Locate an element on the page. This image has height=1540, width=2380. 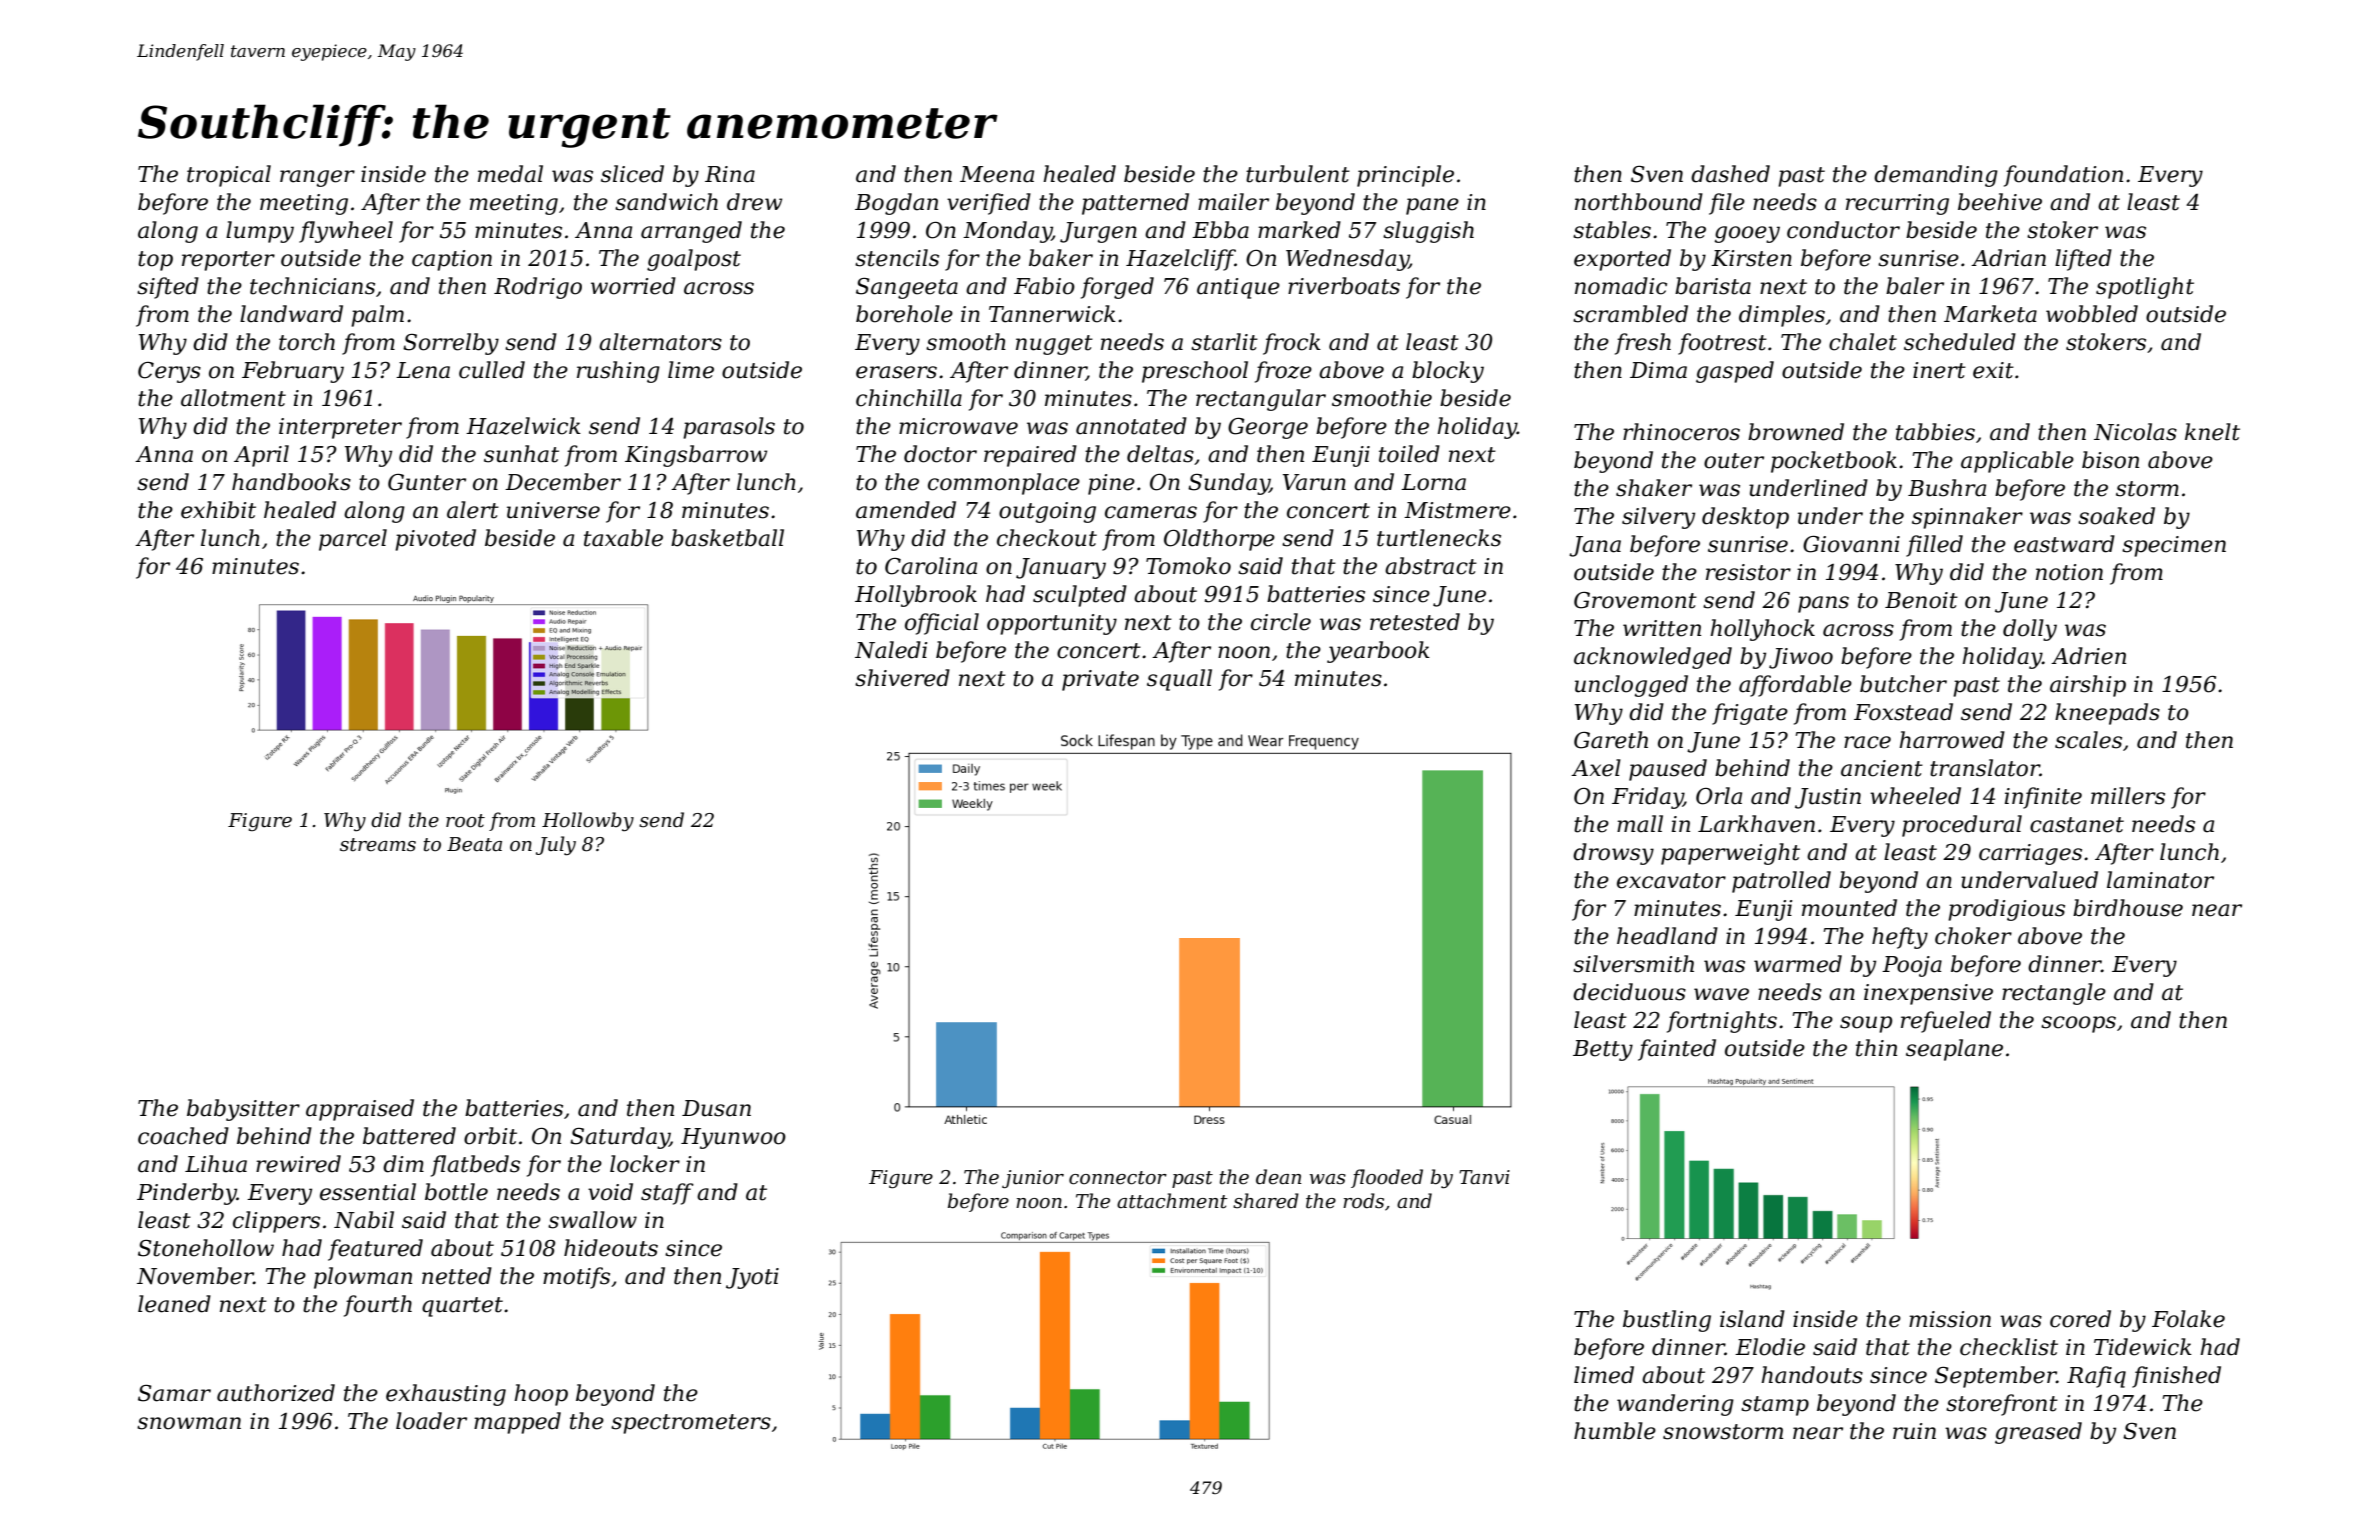
barista is located at coordinates (1713, 286).
